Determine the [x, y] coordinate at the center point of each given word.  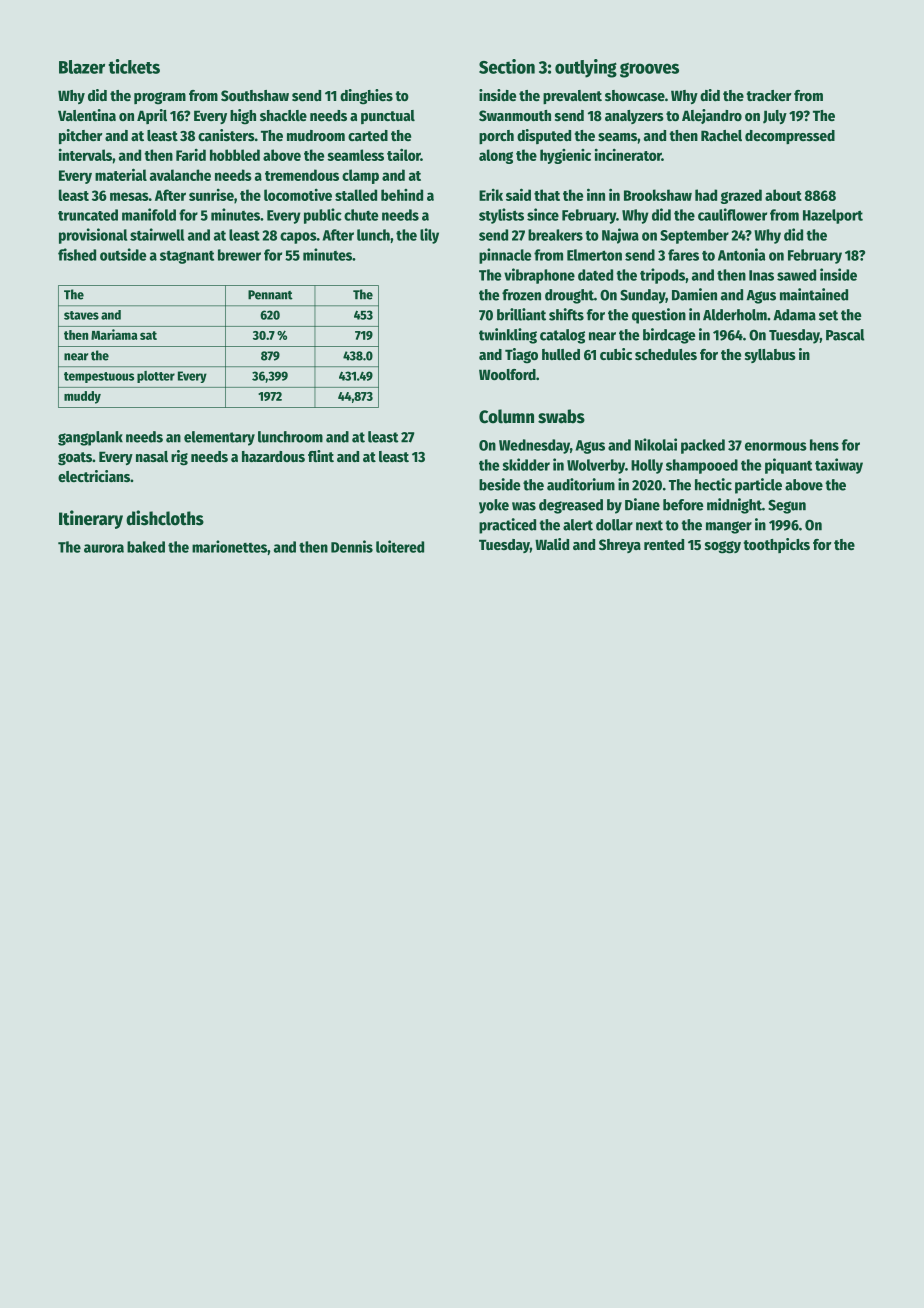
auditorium [581, 484]
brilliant [521, 314]
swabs [561, 416]
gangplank [90, 438]
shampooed [702, 466]
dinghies [366, 97]
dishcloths [165, 518]
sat [148, 335]
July [775, 117]
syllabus [770, 356]
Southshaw [255, 95]
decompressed [790, 137]
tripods [662, 276]
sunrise [211, 194]
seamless [355, 155]
